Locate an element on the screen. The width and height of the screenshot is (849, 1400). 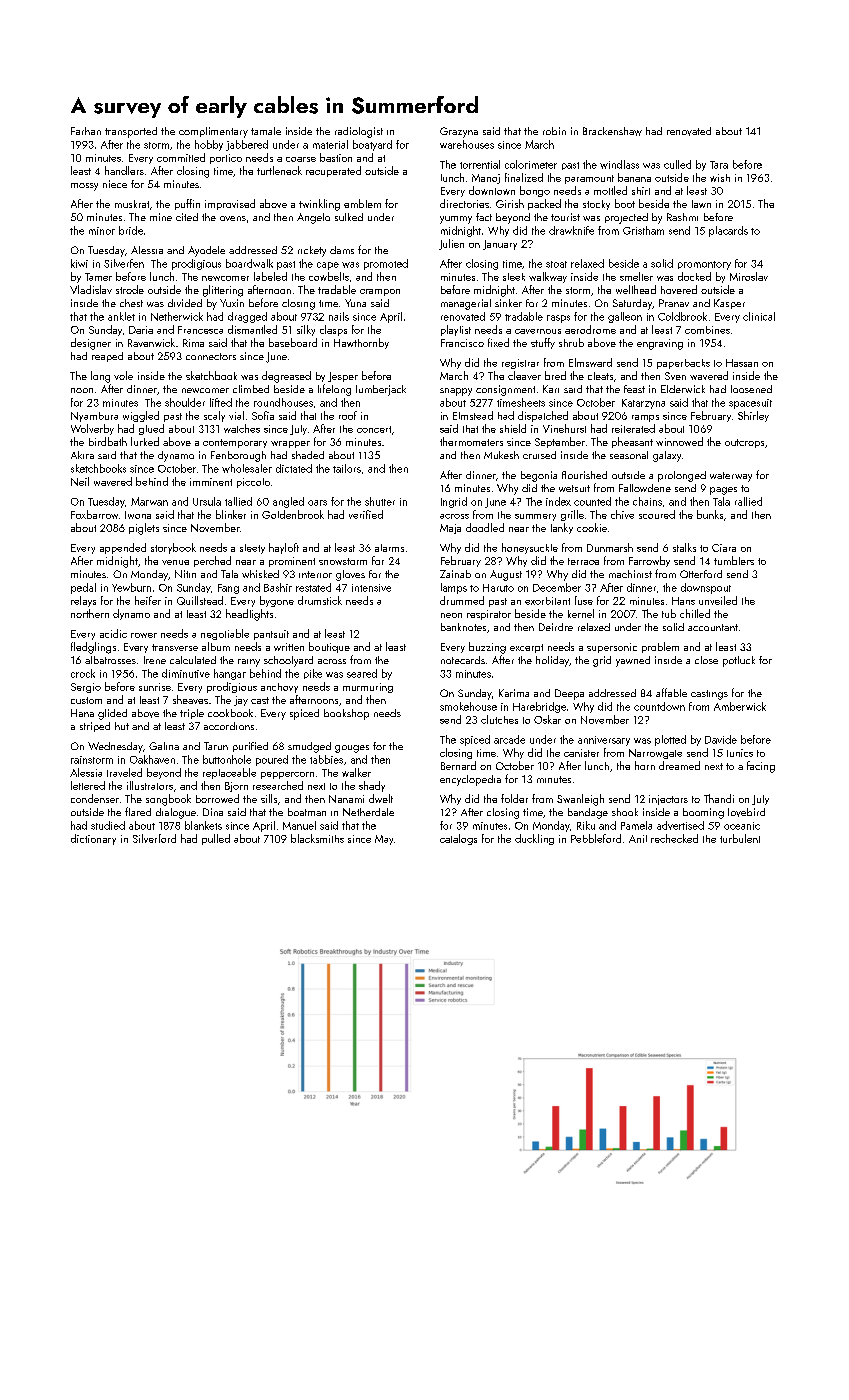
scoured is located at coordinates (657, 514).
